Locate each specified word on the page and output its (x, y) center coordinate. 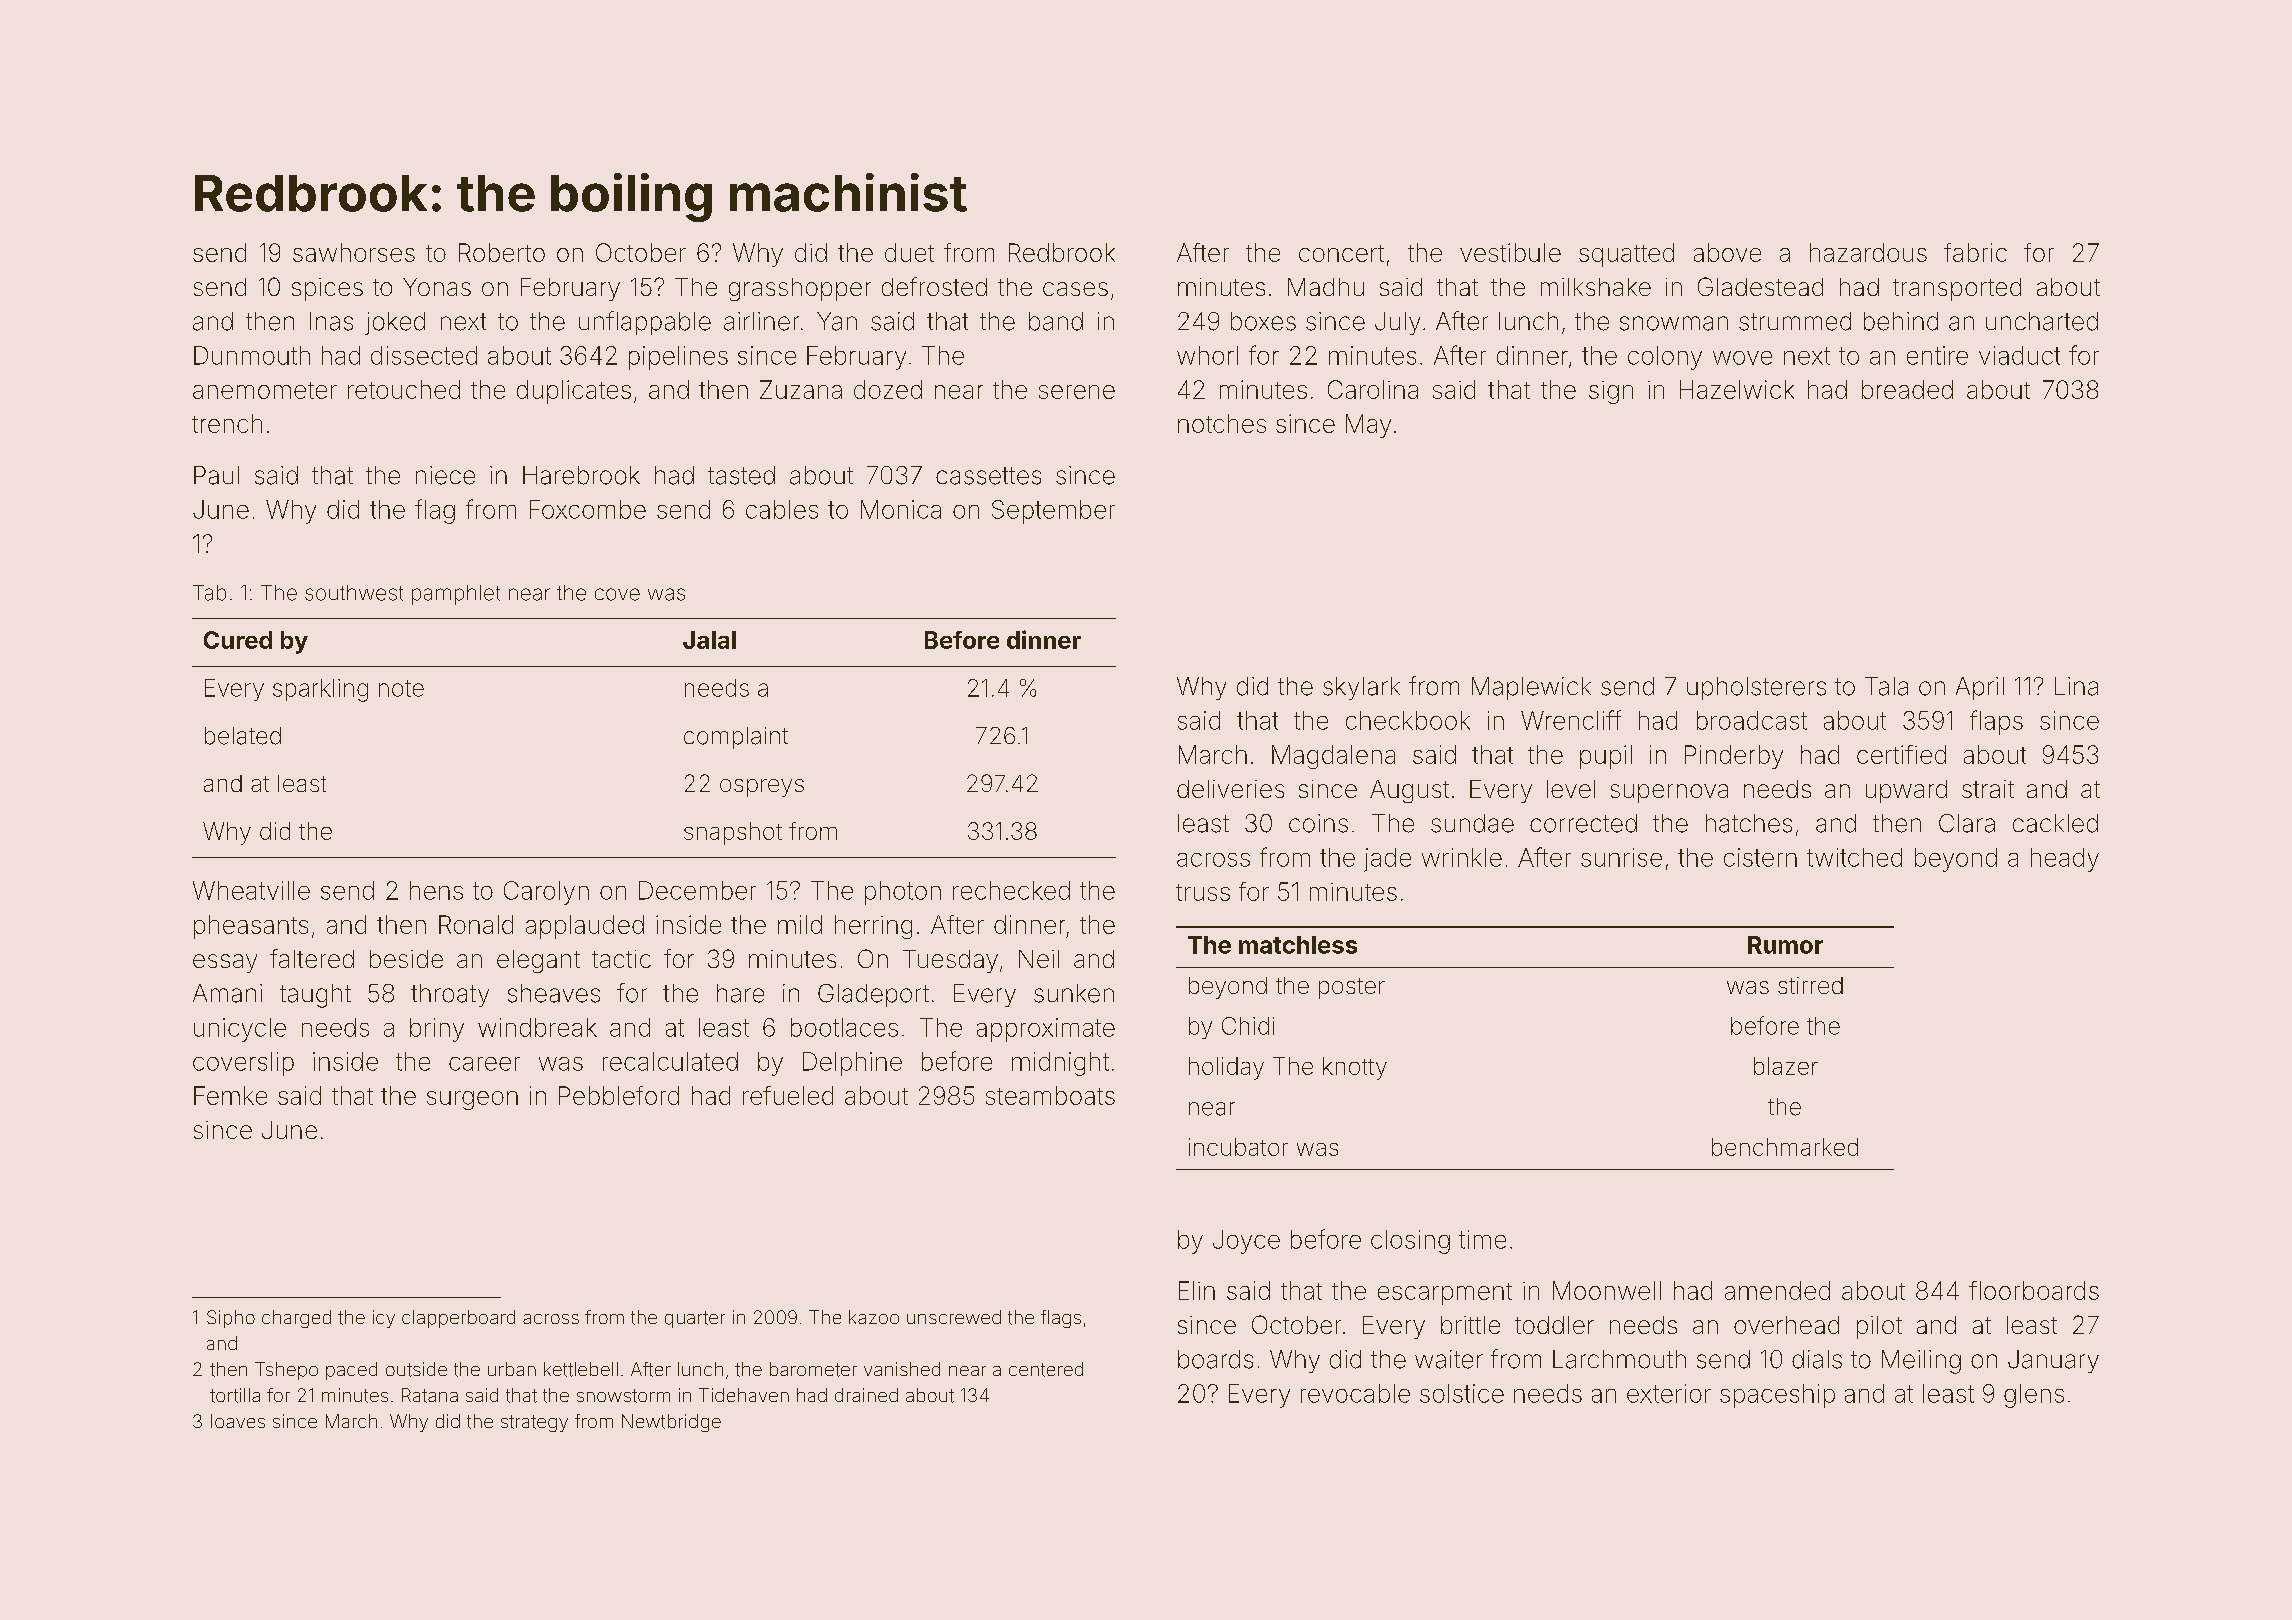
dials (1817, 1359)
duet (909, 252)
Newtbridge (671, 1423)
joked (395, 323)
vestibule (1510, 252)
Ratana (430, 1395)
